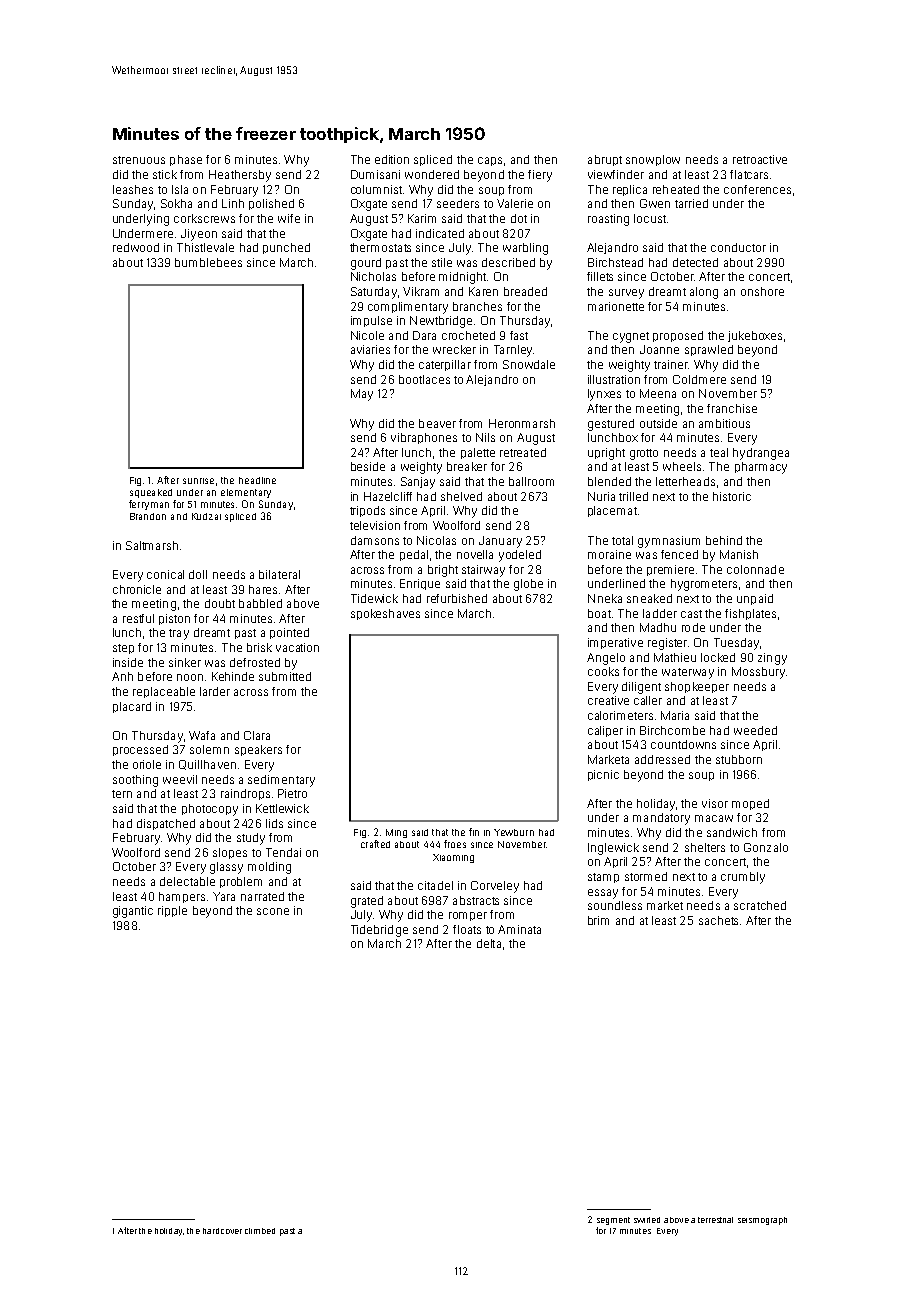 This document has width=908, height=1316. Describe the element at coordinates (151, 493) in the document. I see `squeaked` at that location.
